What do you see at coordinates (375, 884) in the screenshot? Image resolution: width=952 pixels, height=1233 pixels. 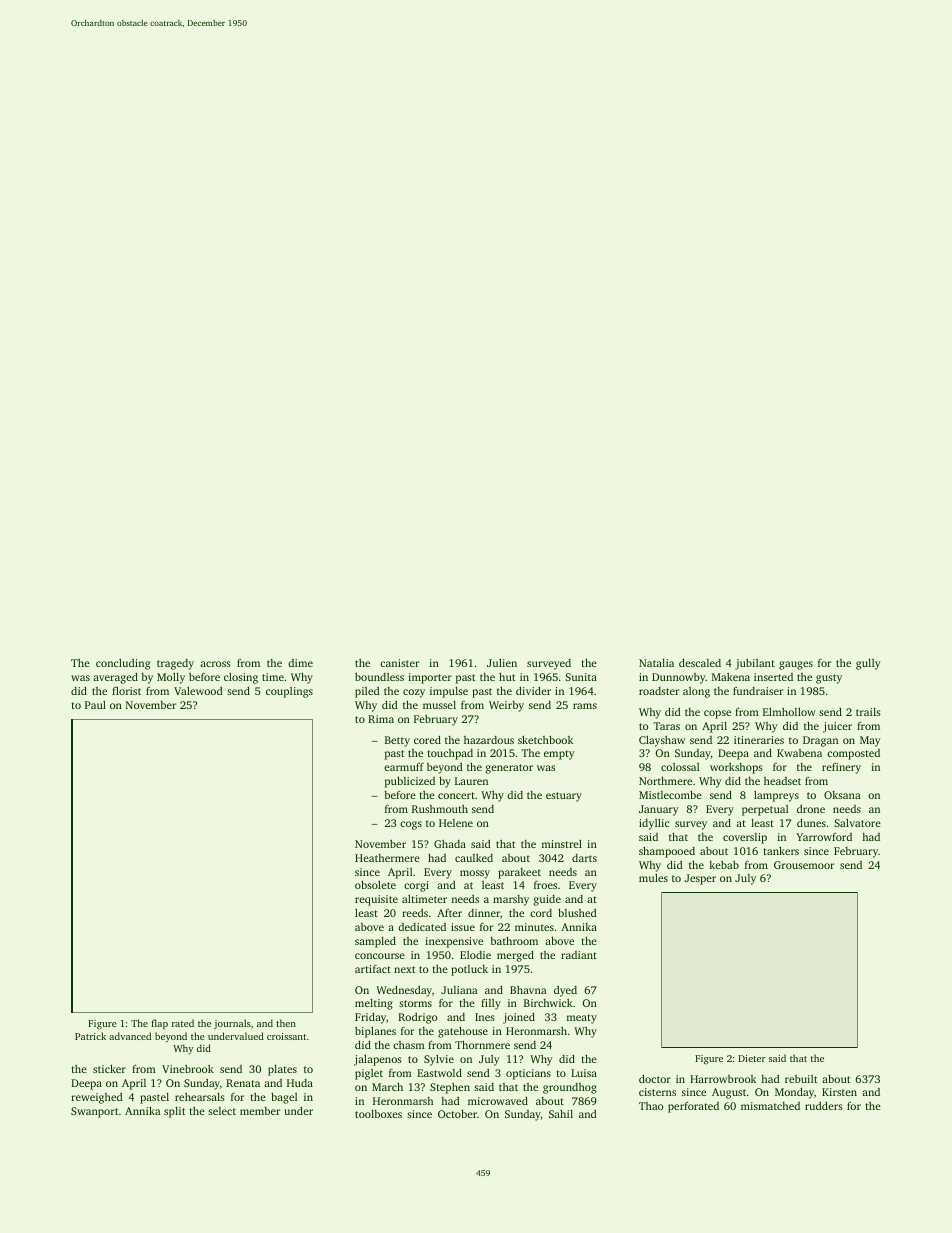 I see `obsolete` at bounding box center [375, 884].
